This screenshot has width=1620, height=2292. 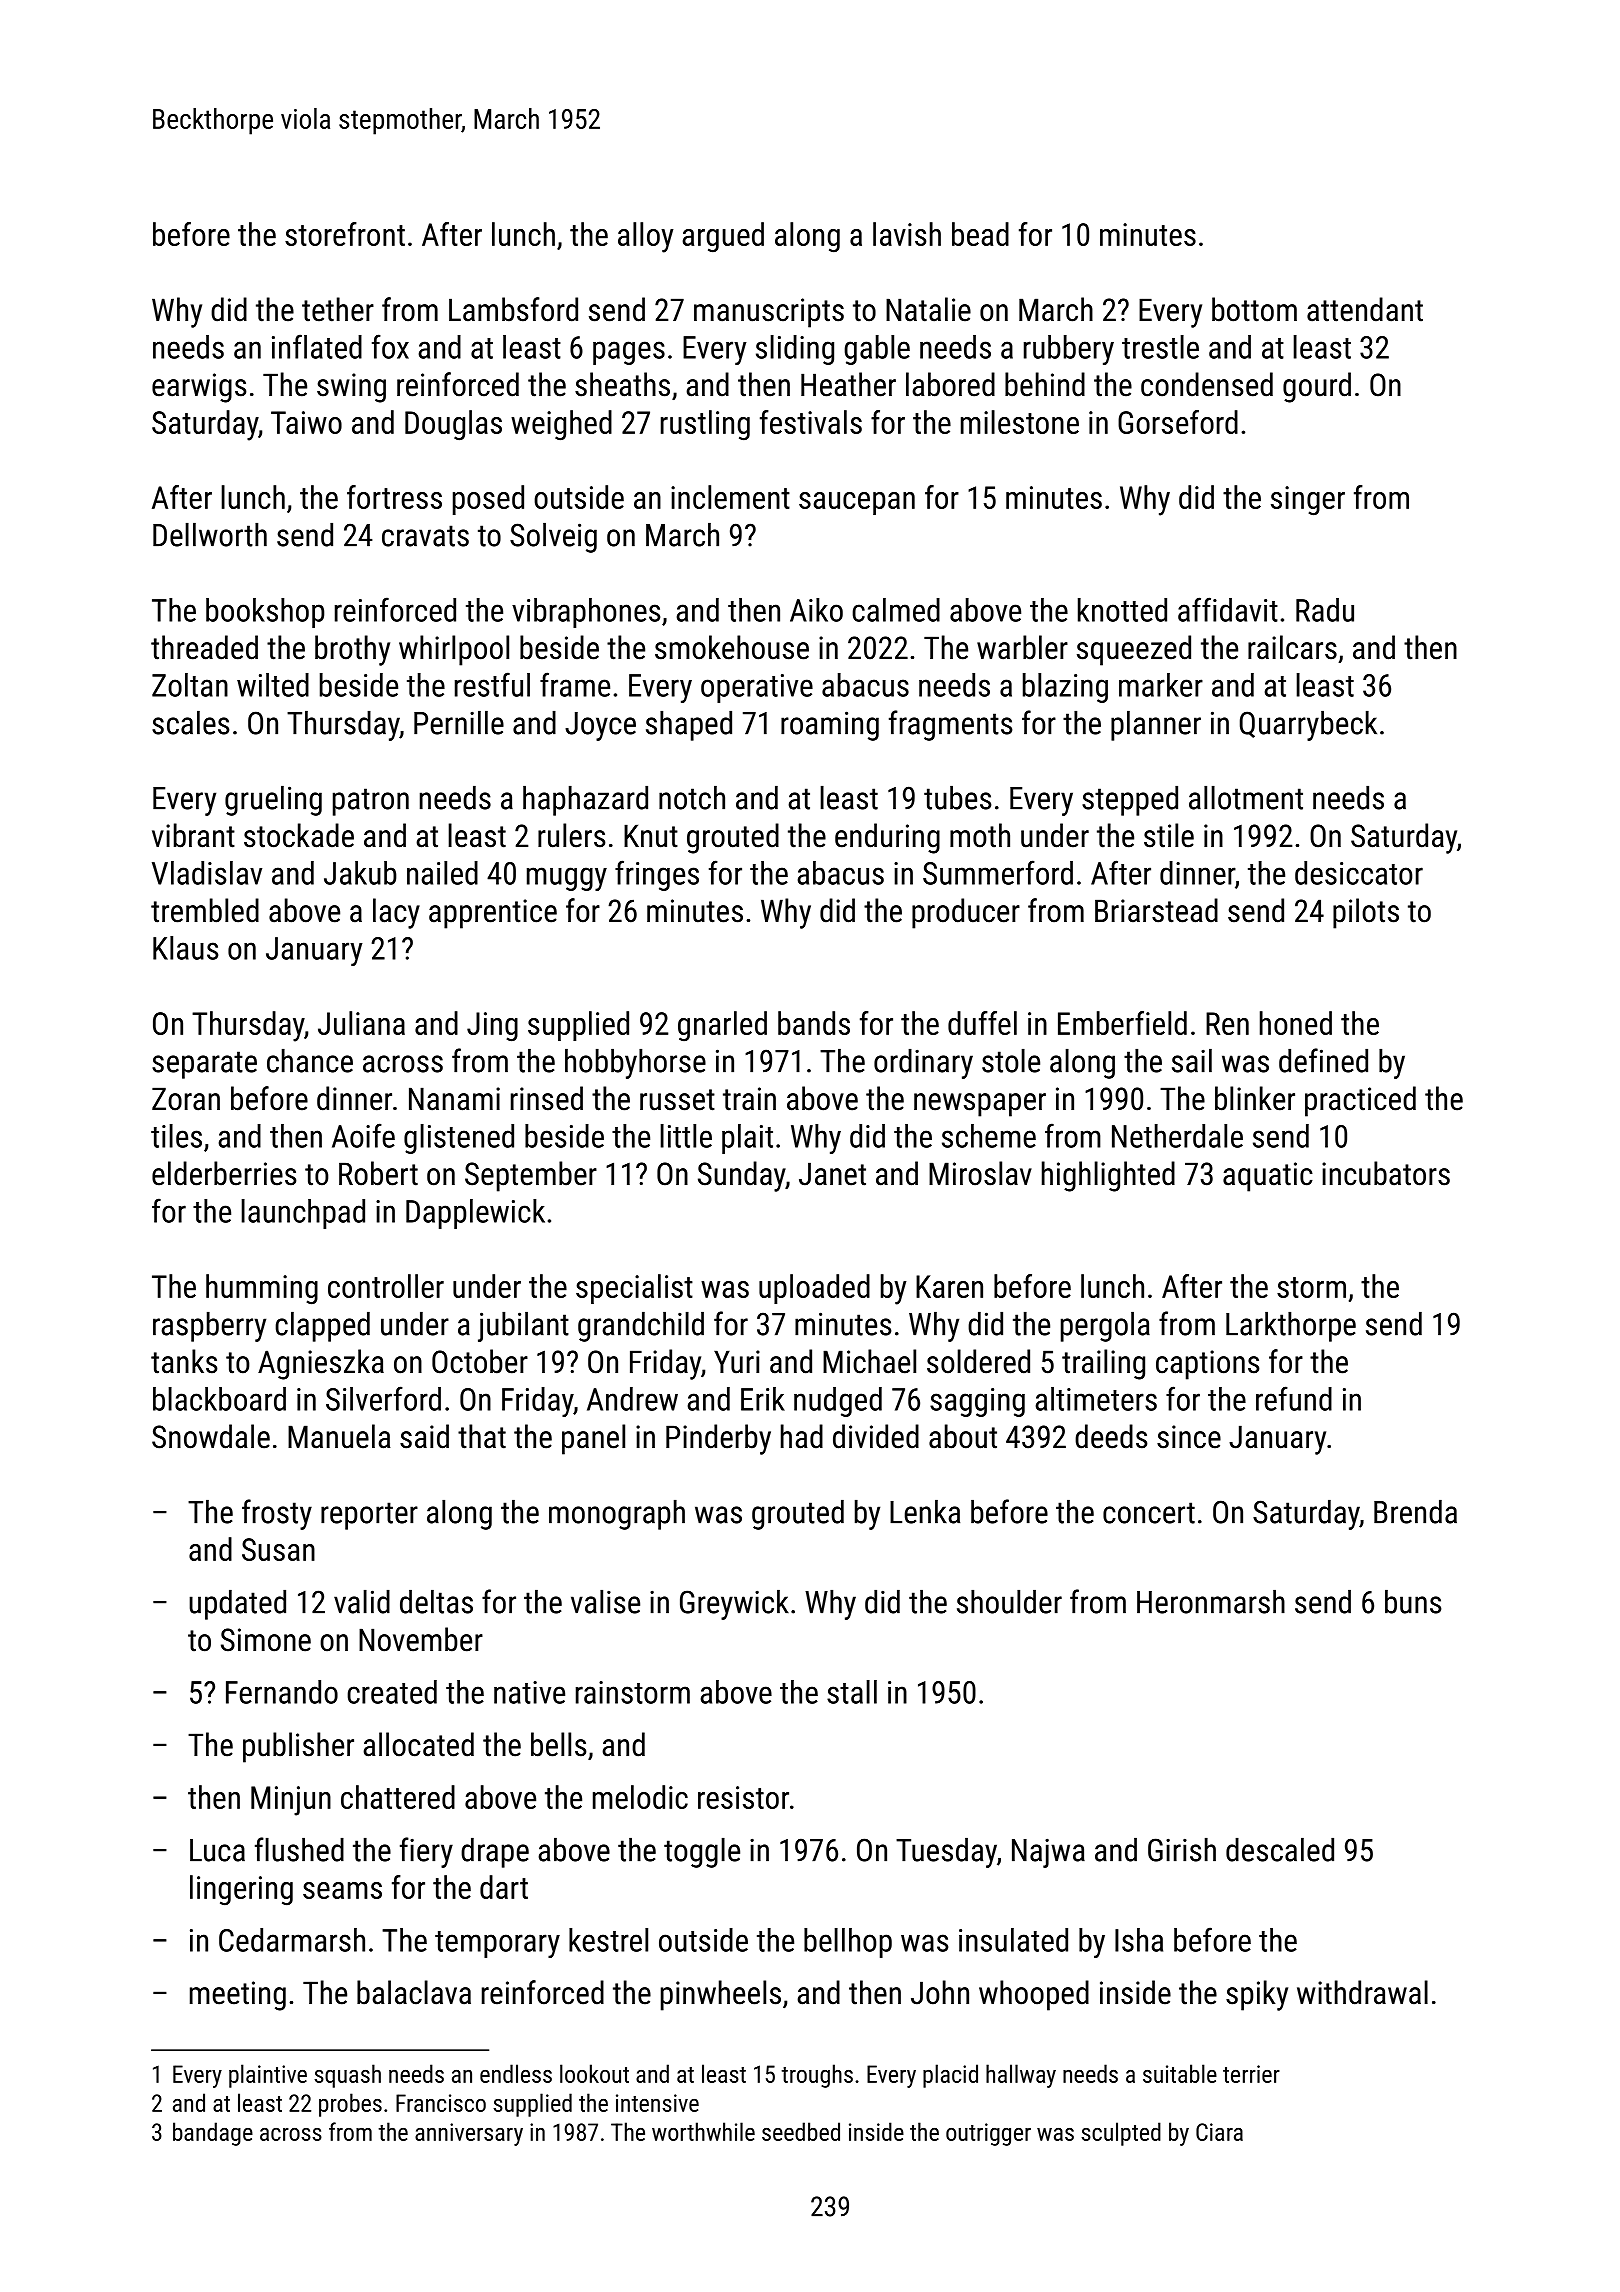 What do you see at coordinates (469, 2134) in the screenshot?
I see `anniversary` at bounding box center [469, 2134].
